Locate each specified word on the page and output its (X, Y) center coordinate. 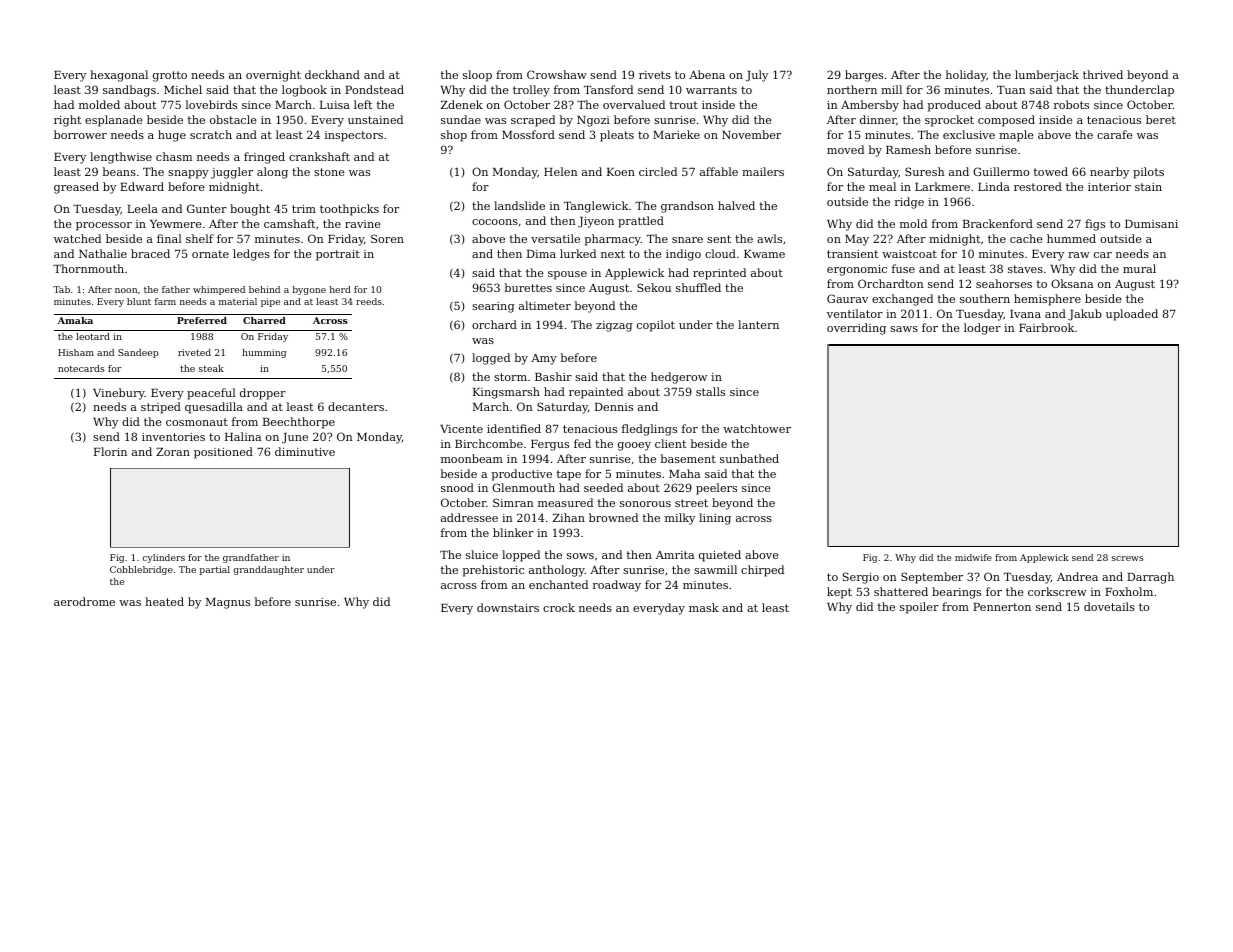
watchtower (757, 428)
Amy (544, 359)
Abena (707, 74)
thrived (1103, 74)
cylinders (164, 558)
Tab (61, 289)
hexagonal (119, 76)
